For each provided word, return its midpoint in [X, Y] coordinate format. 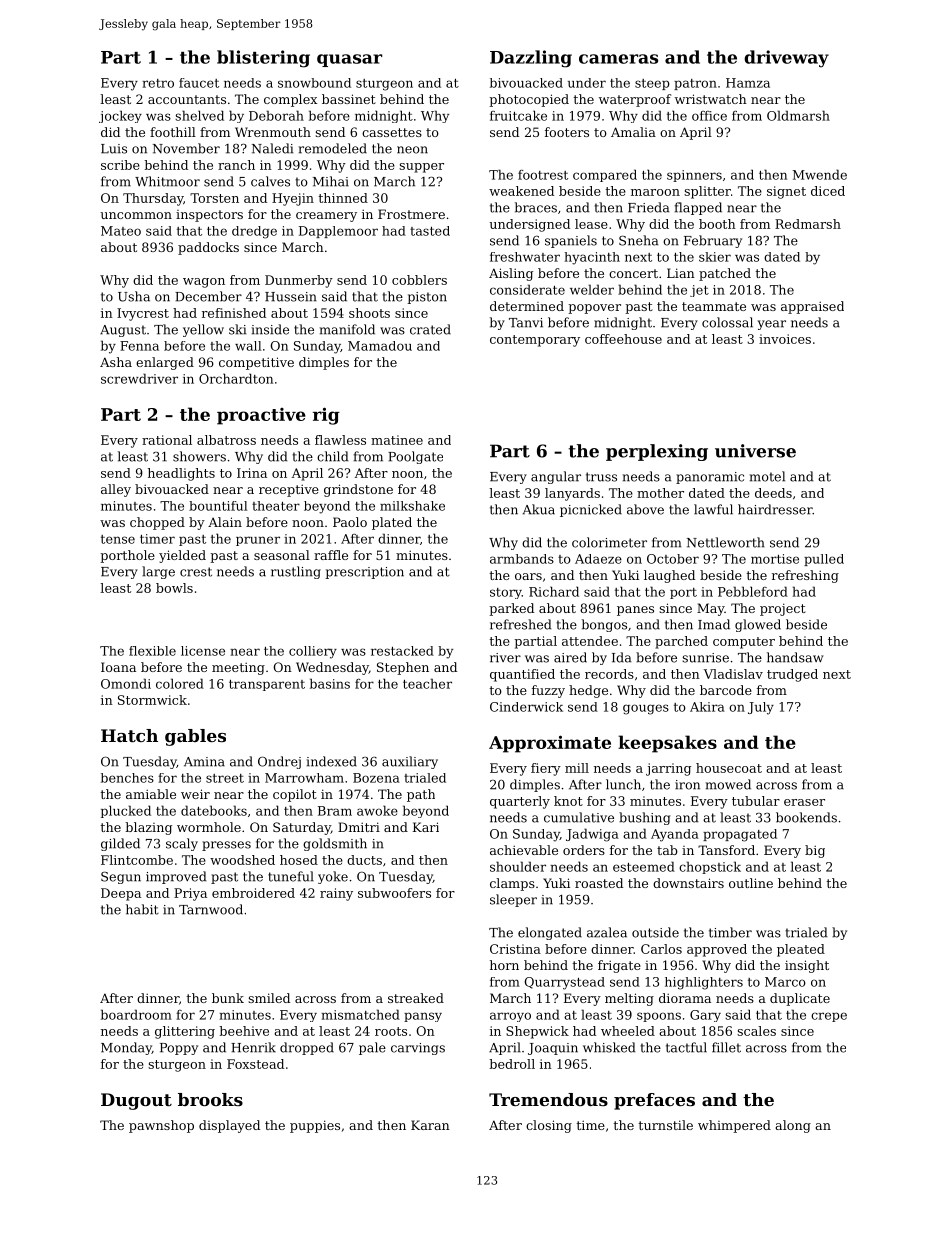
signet [786, 192]
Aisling [511, 274]
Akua [539, 509]
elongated [550, 933]
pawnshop [161, 1126]
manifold [347, 329]
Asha [116, 362]
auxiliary [410, 762]
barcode [726, 690]
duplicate [800, 999]
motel [767, 476]
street [225, 778]
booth [717, 224]
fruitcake [518, 115]
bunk [228, 998]
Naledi [272, 148]
